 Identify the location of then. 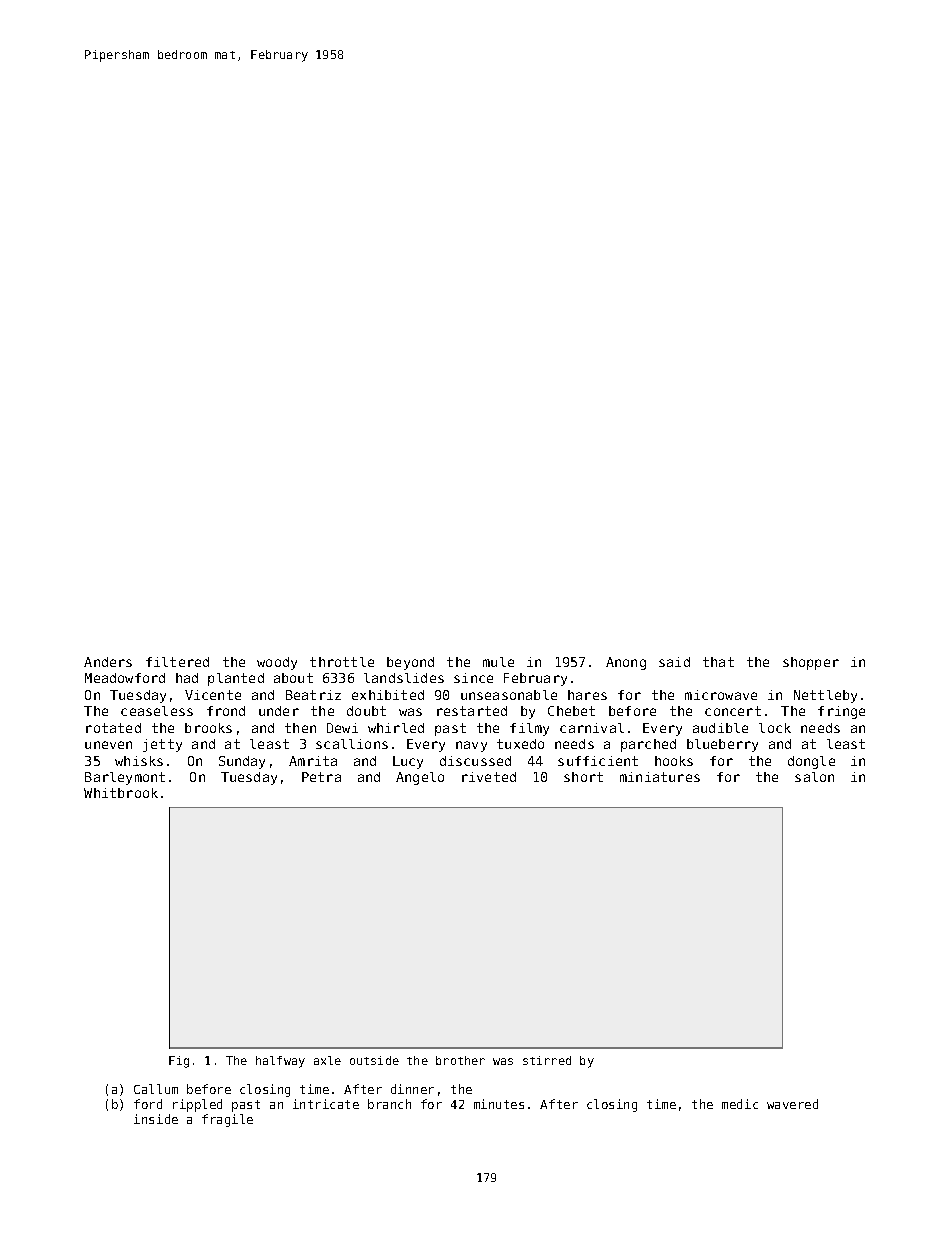
(300, 728).
